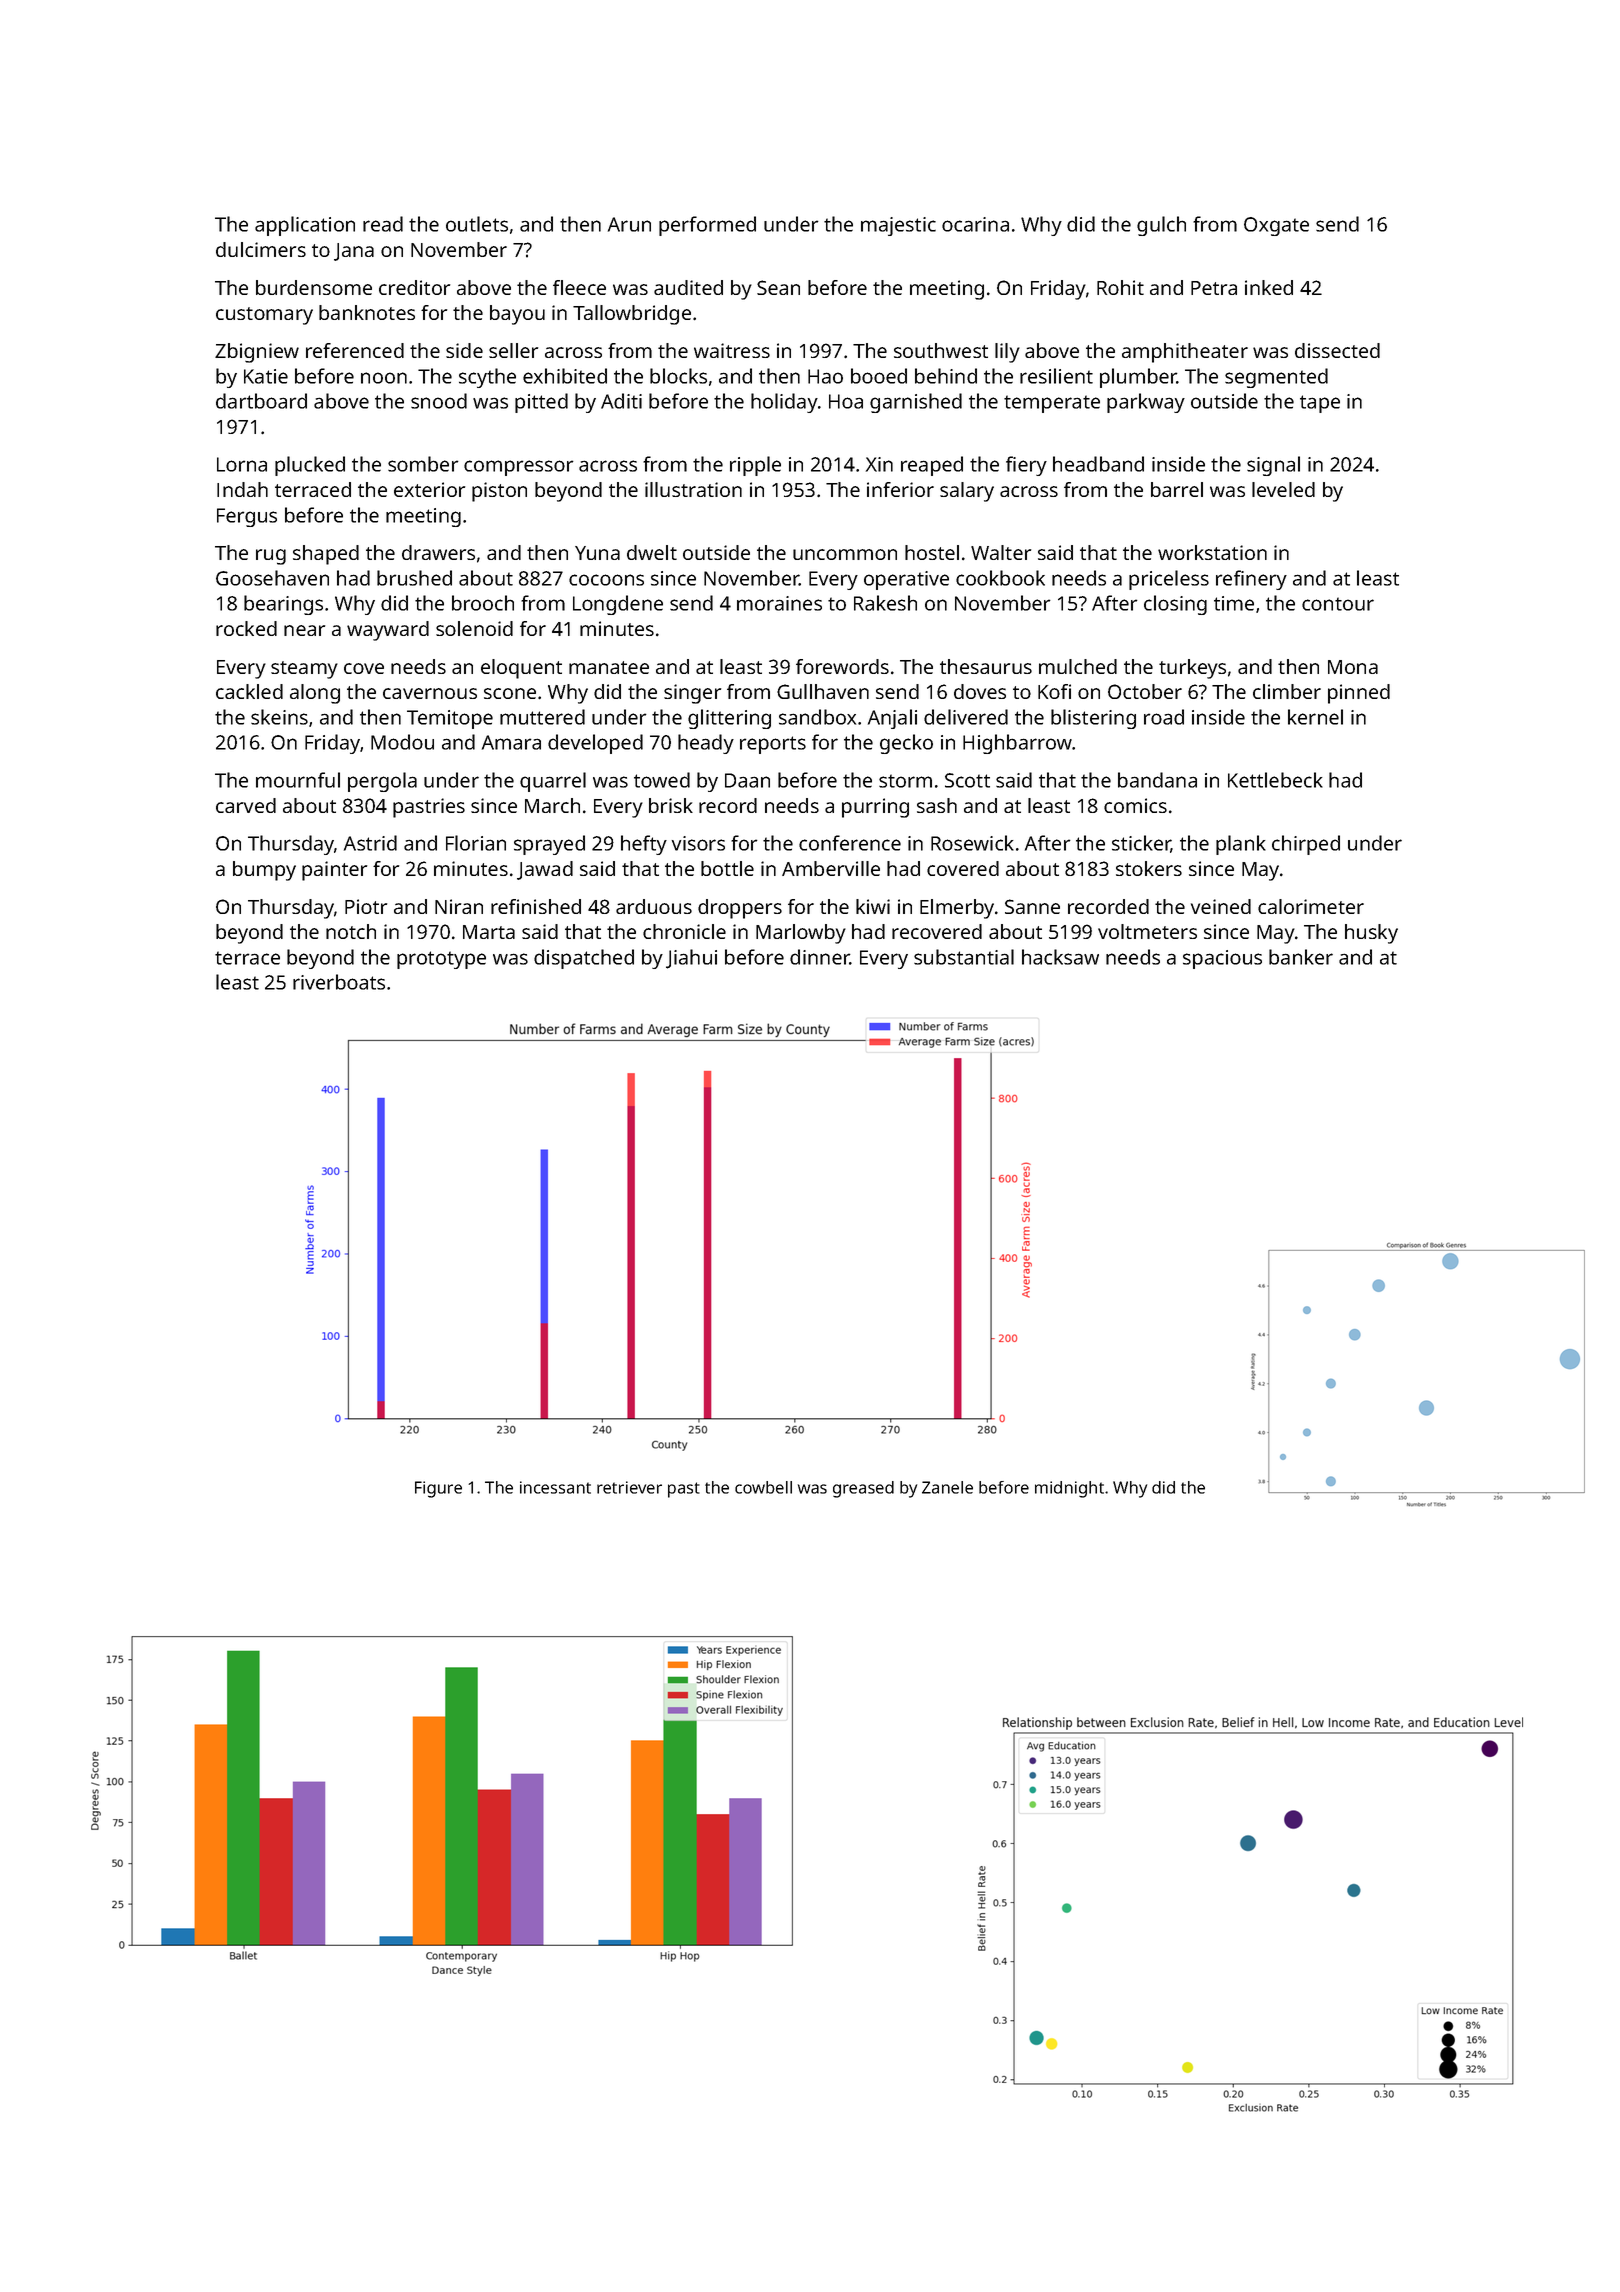 The width and height of the document is (1620, 2292). I want to click on Goosehaven, so click(272, 578).
